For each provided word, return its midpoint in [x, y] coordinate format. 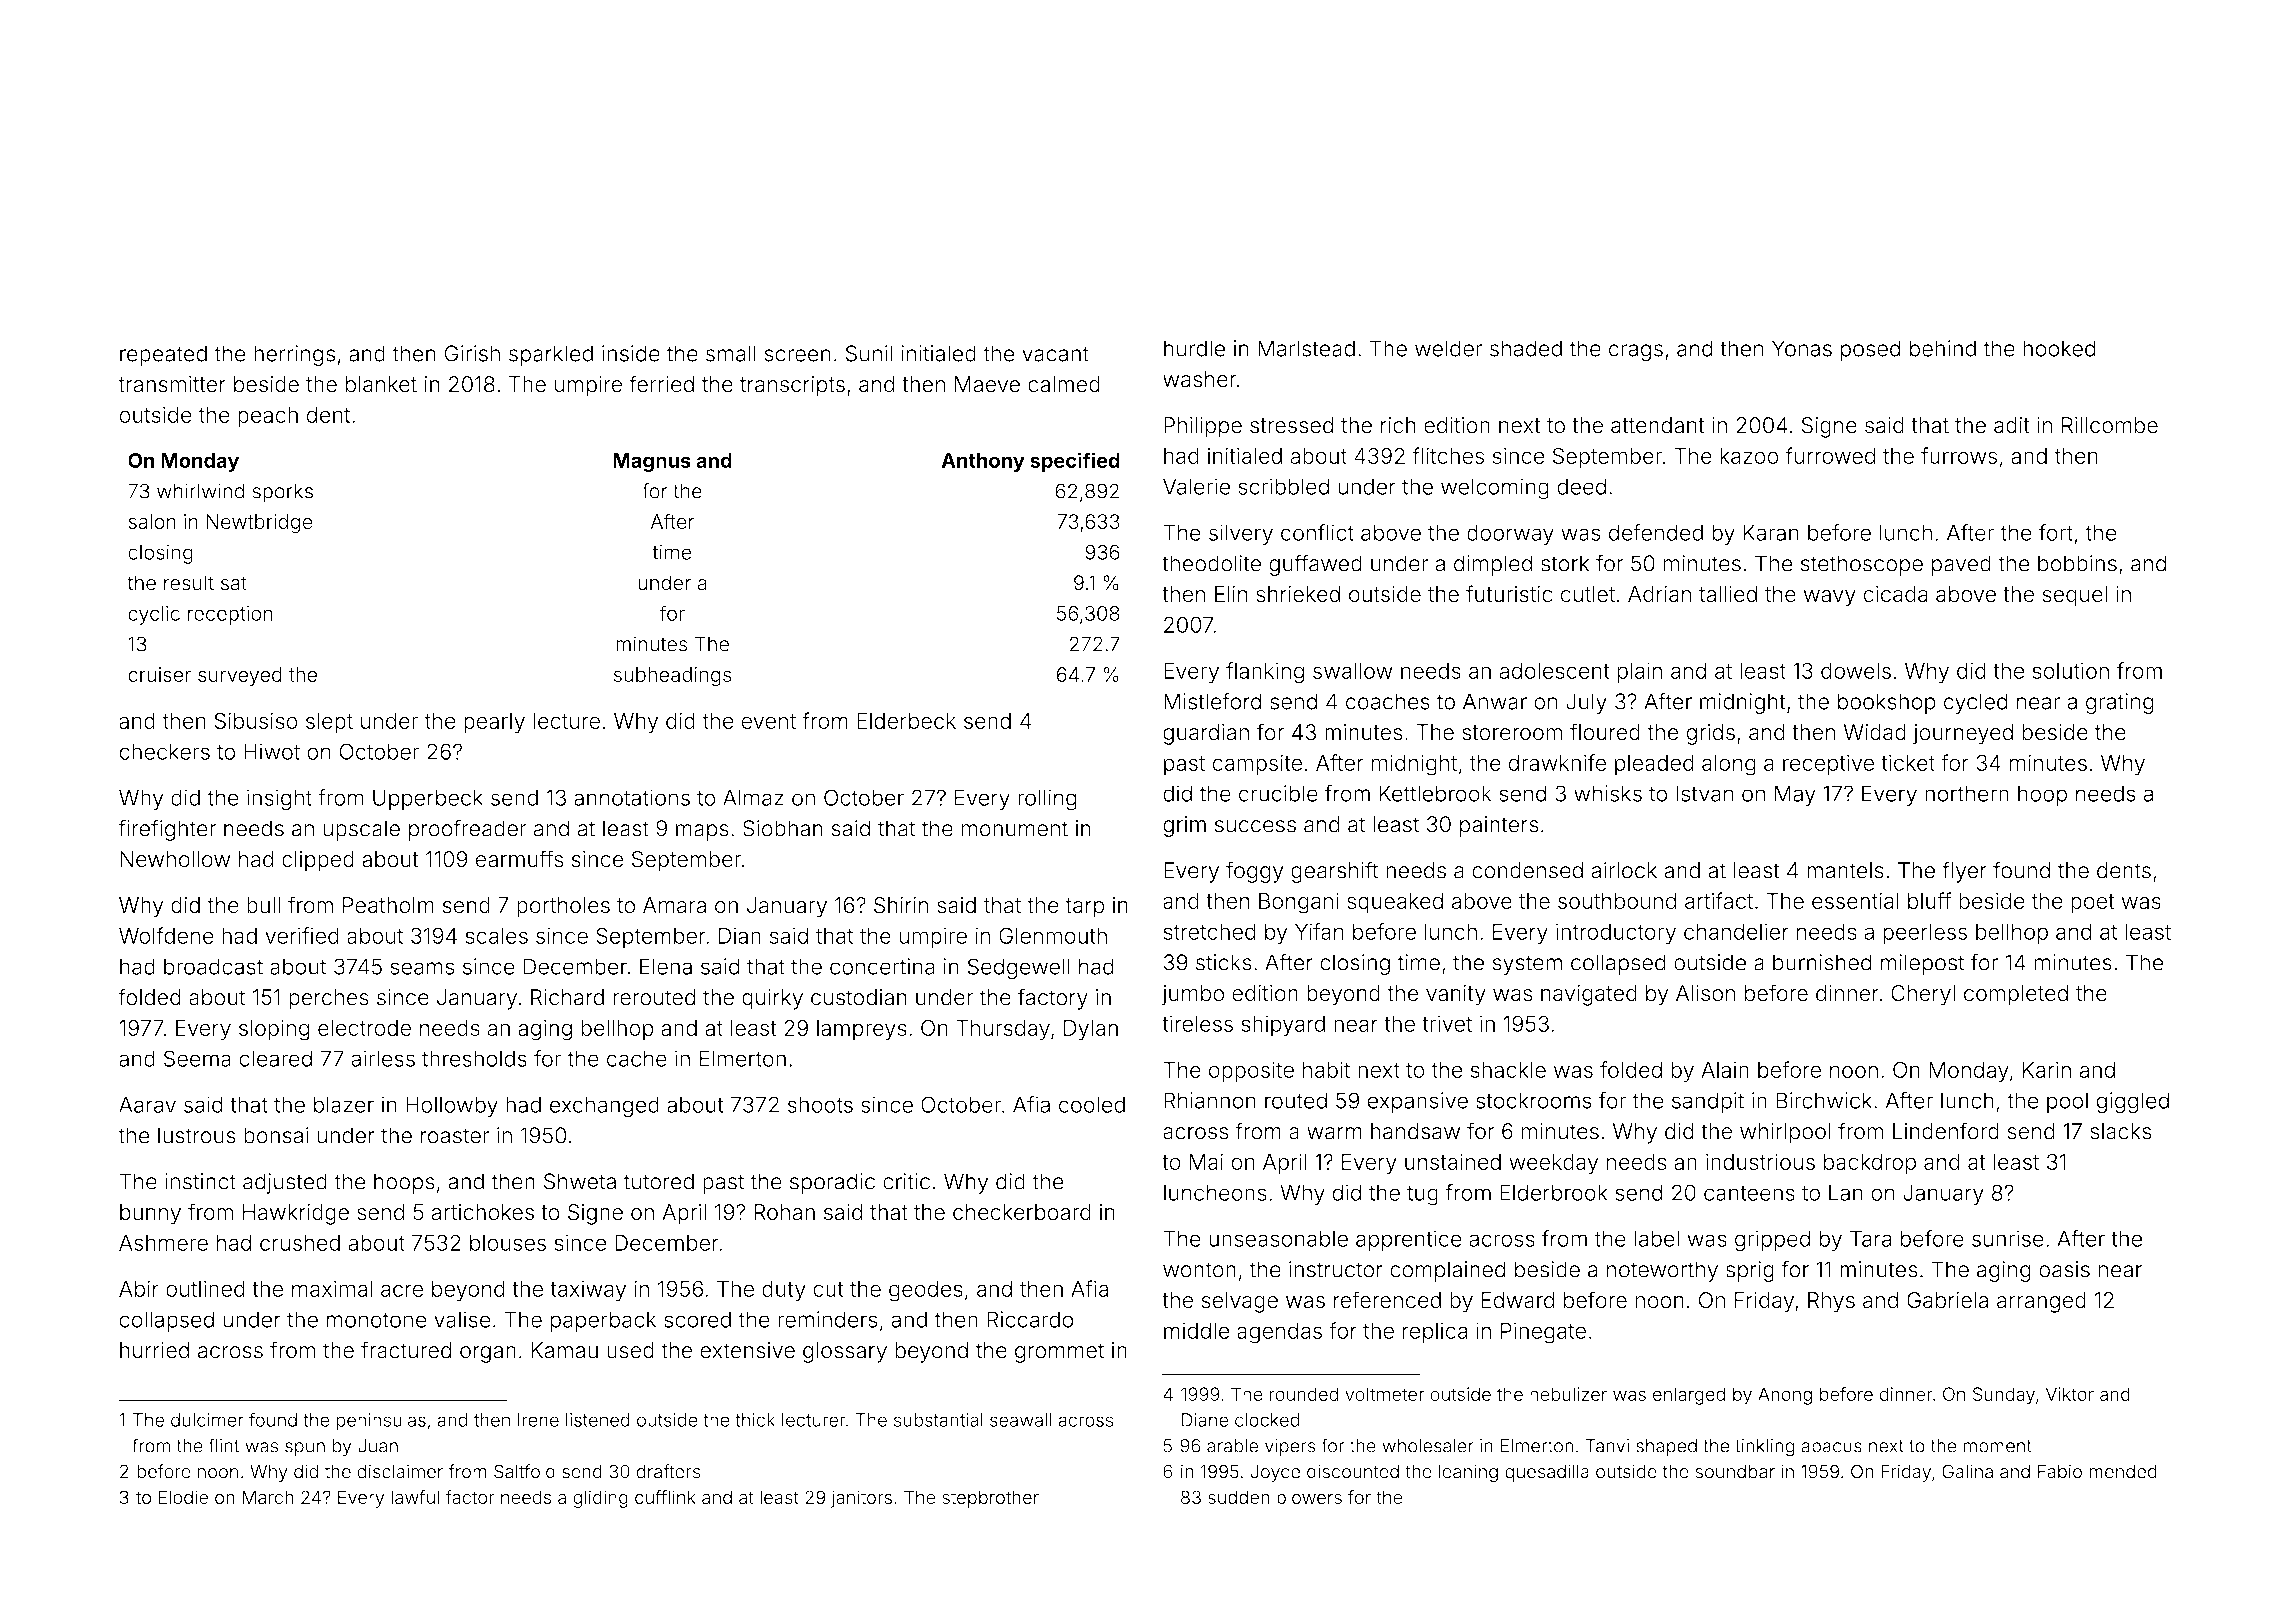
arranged [2041, 1302]
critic [906, 1181]
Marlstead [1306, 348]
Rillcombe [2110, 425]
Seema [197, 1058]
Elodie [183, 1497]
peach [268, 417]
